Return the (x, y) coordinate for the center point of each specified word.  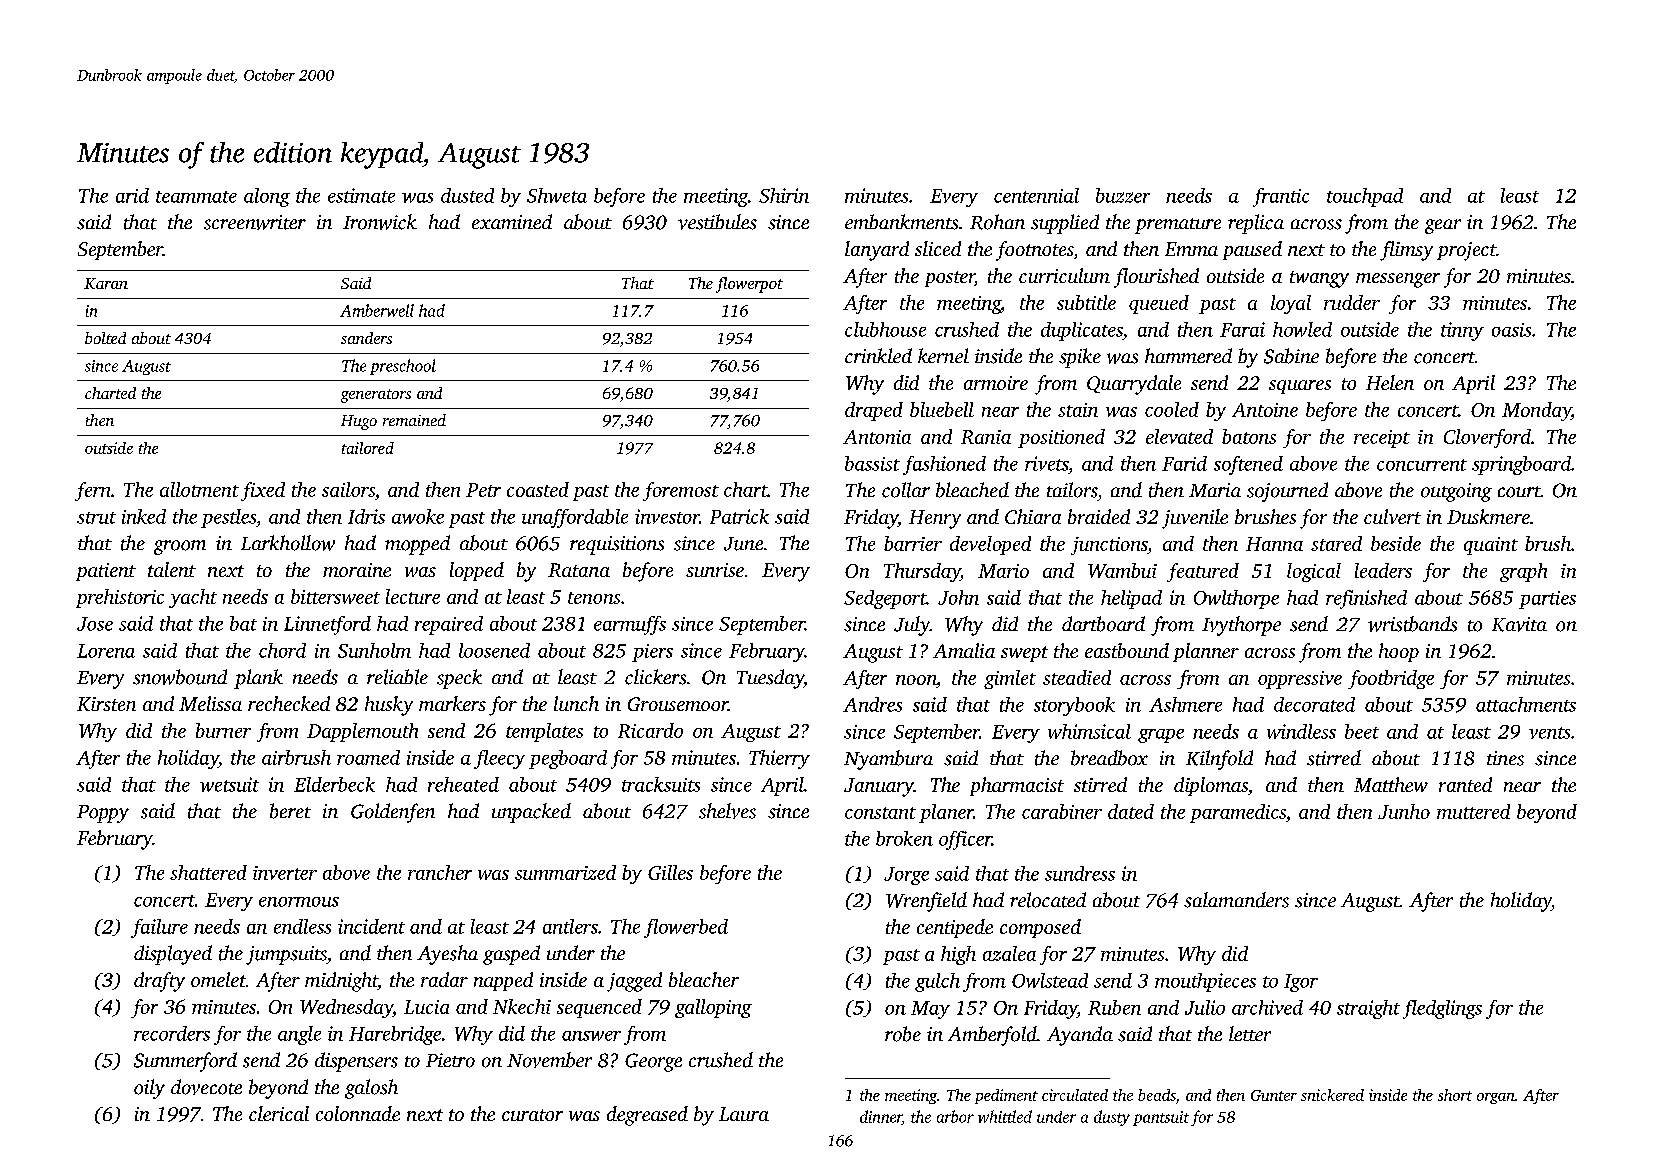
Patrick (739, 516)
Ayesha (447, 955)
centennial (1036, 195)
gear (1443, 226)
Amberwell (377, 310)
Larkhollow (288, 543)
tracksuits (661, 784)
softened (1248, 465)
